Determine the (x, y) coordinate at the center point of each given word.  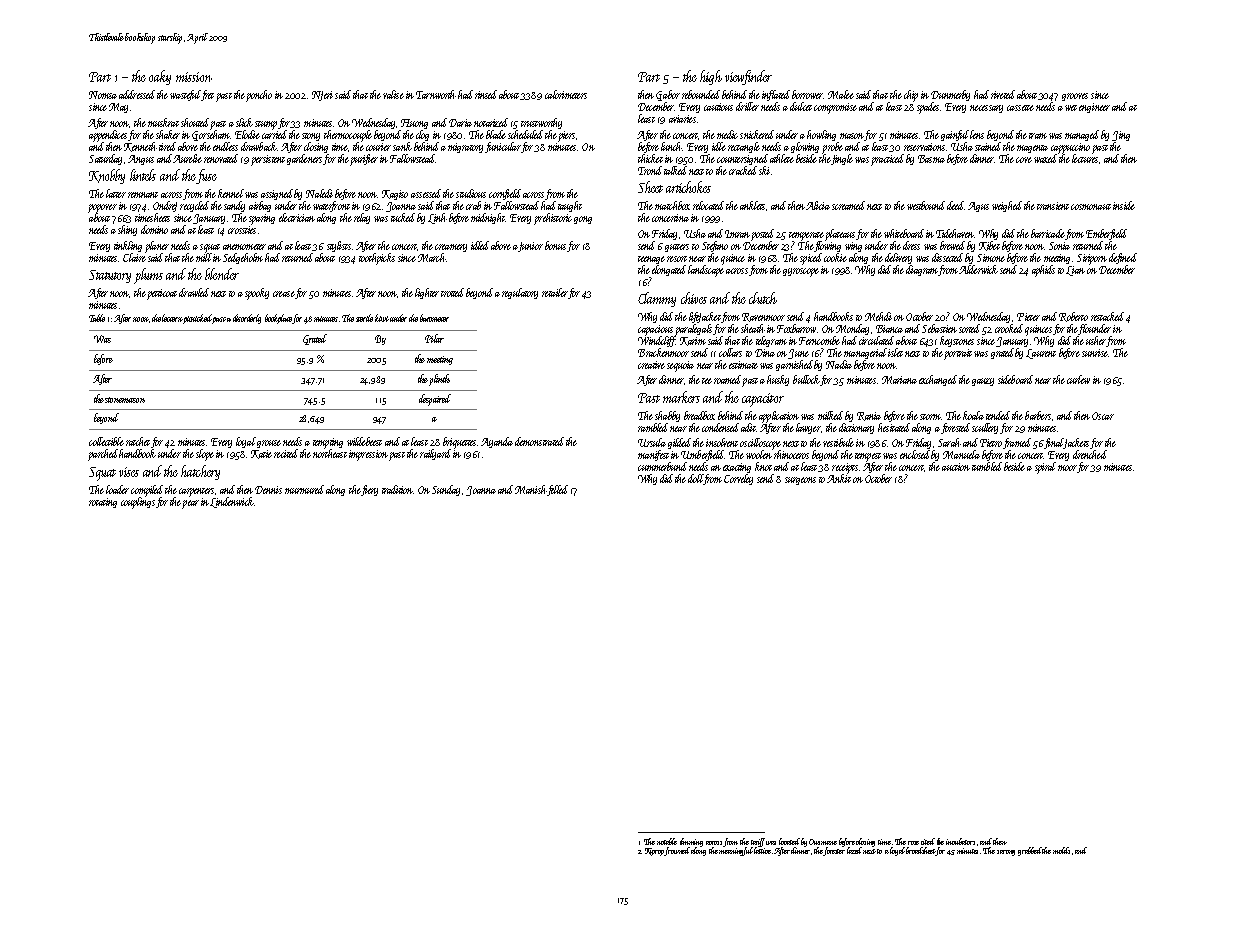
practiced (887, 160)
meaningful (736, 851)
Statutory (110, 276)
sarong (1006, 853)
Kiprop (655, 852)
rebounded (701, 94)
